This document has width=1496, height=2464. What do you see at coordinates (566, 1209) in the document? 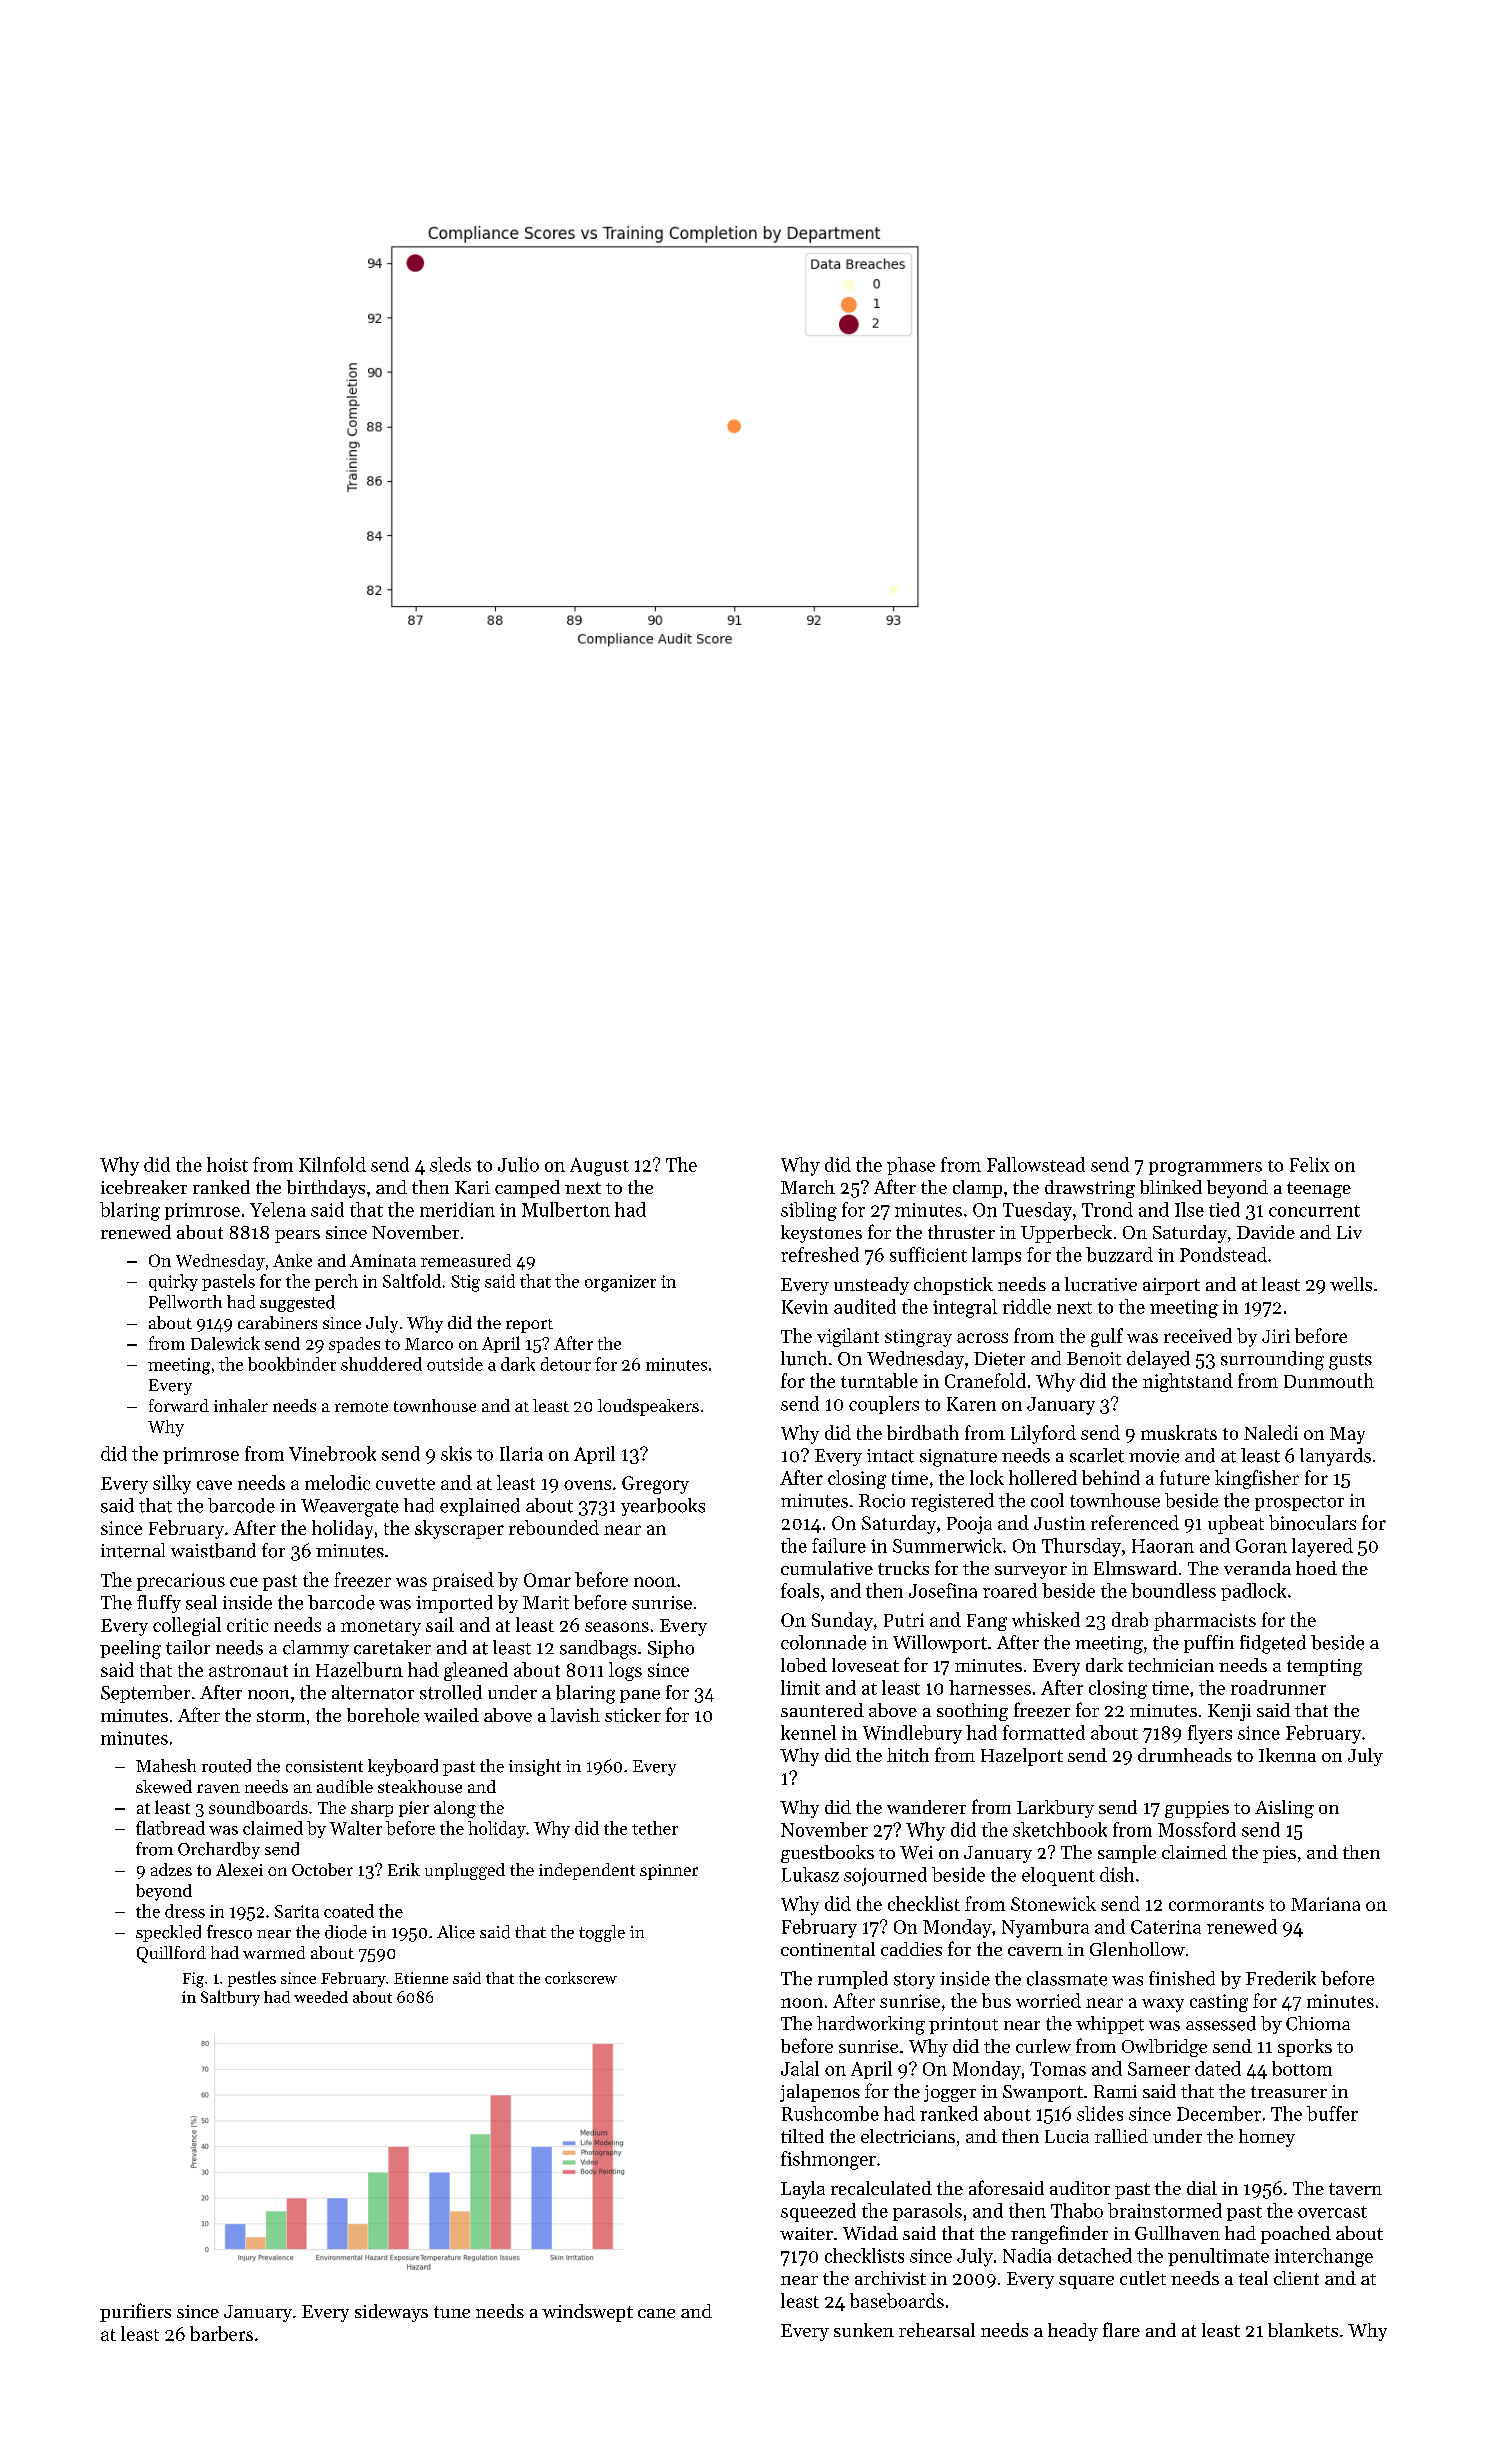
I see `Mulberton` at bounding box center [566, 1209].
